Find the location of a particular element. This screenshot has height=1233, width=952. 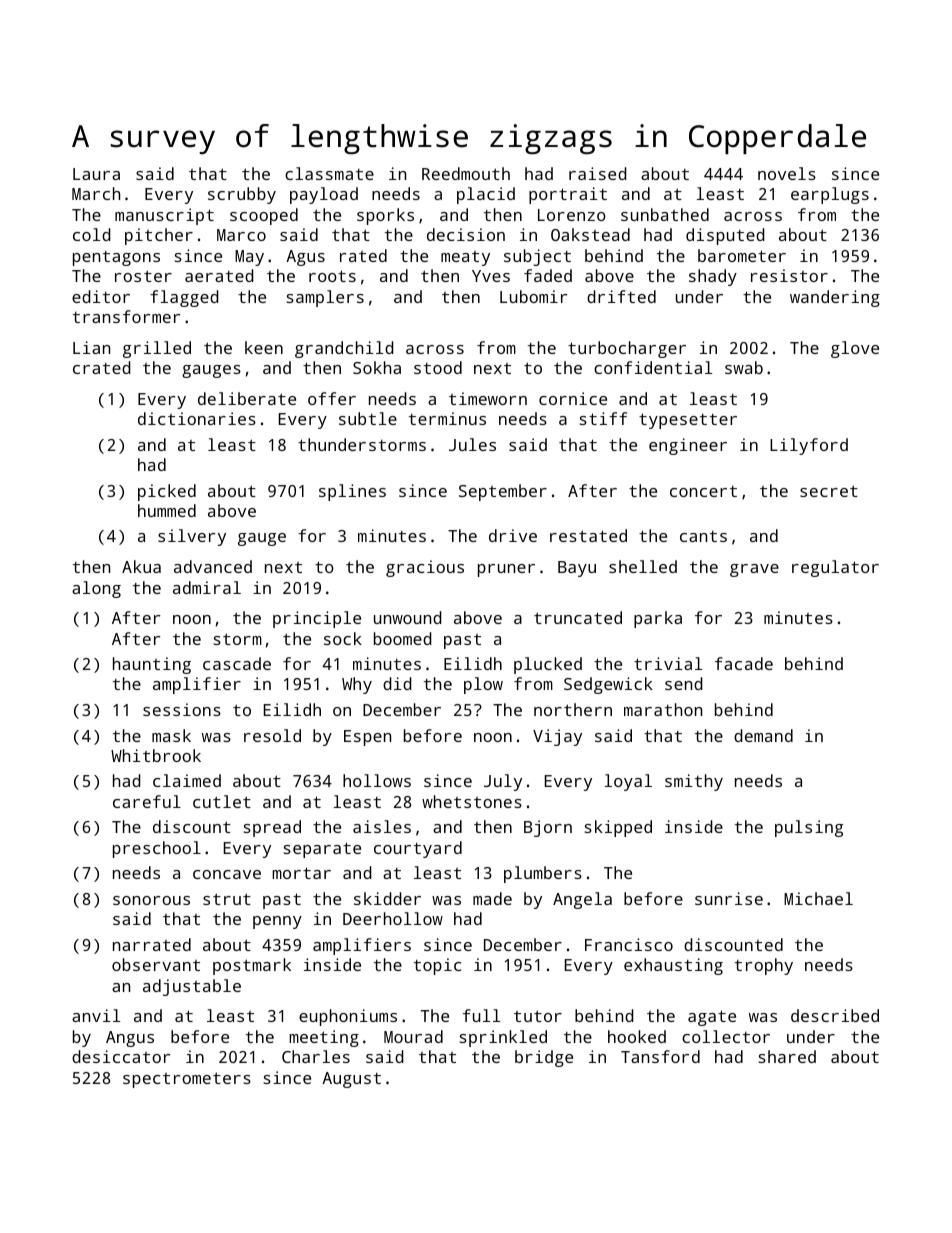

Reedmouth is located at coordinates (466, 173).
